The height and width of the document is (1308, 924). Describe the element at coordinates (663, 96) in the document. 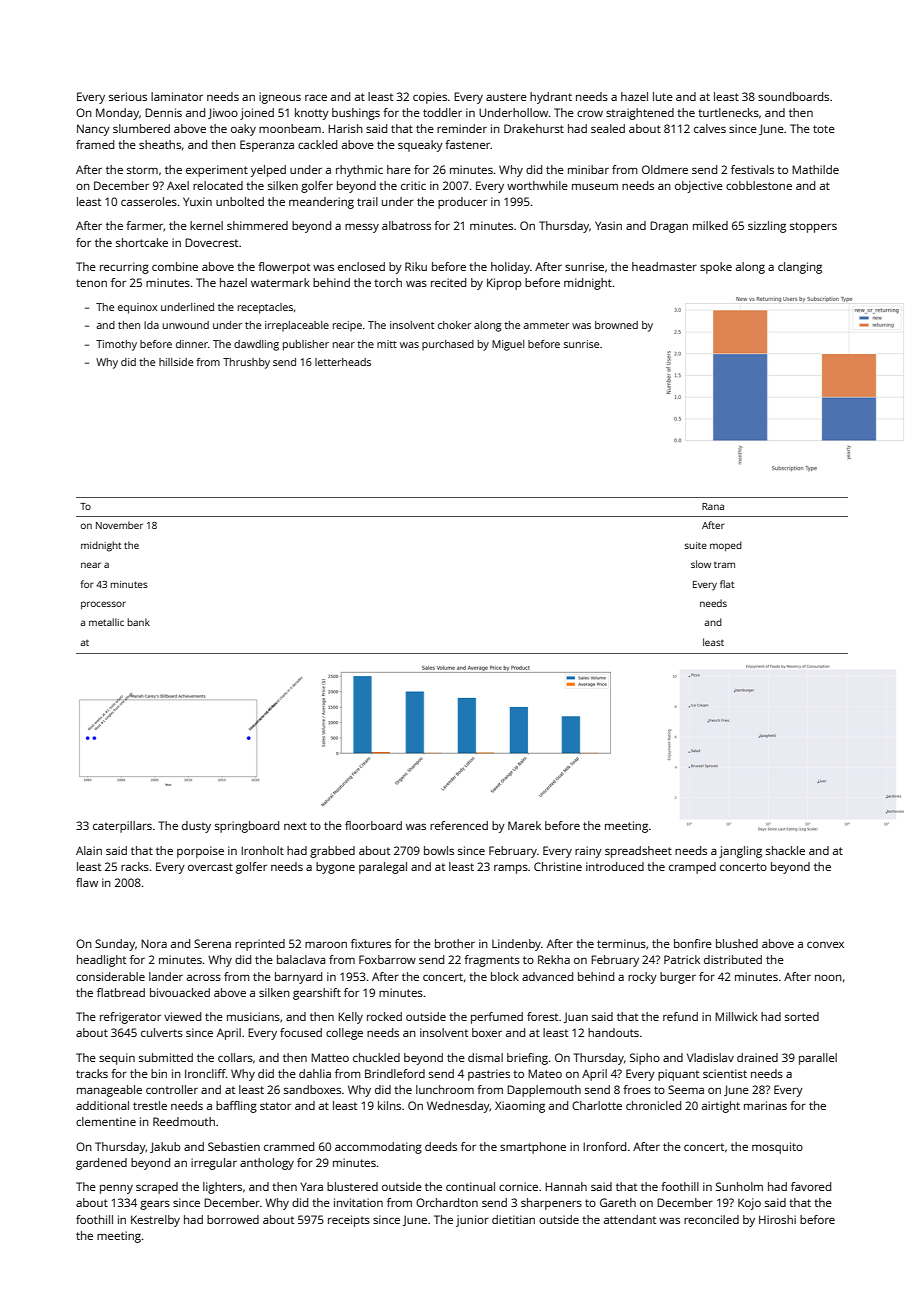

I see `lute` at that location.
